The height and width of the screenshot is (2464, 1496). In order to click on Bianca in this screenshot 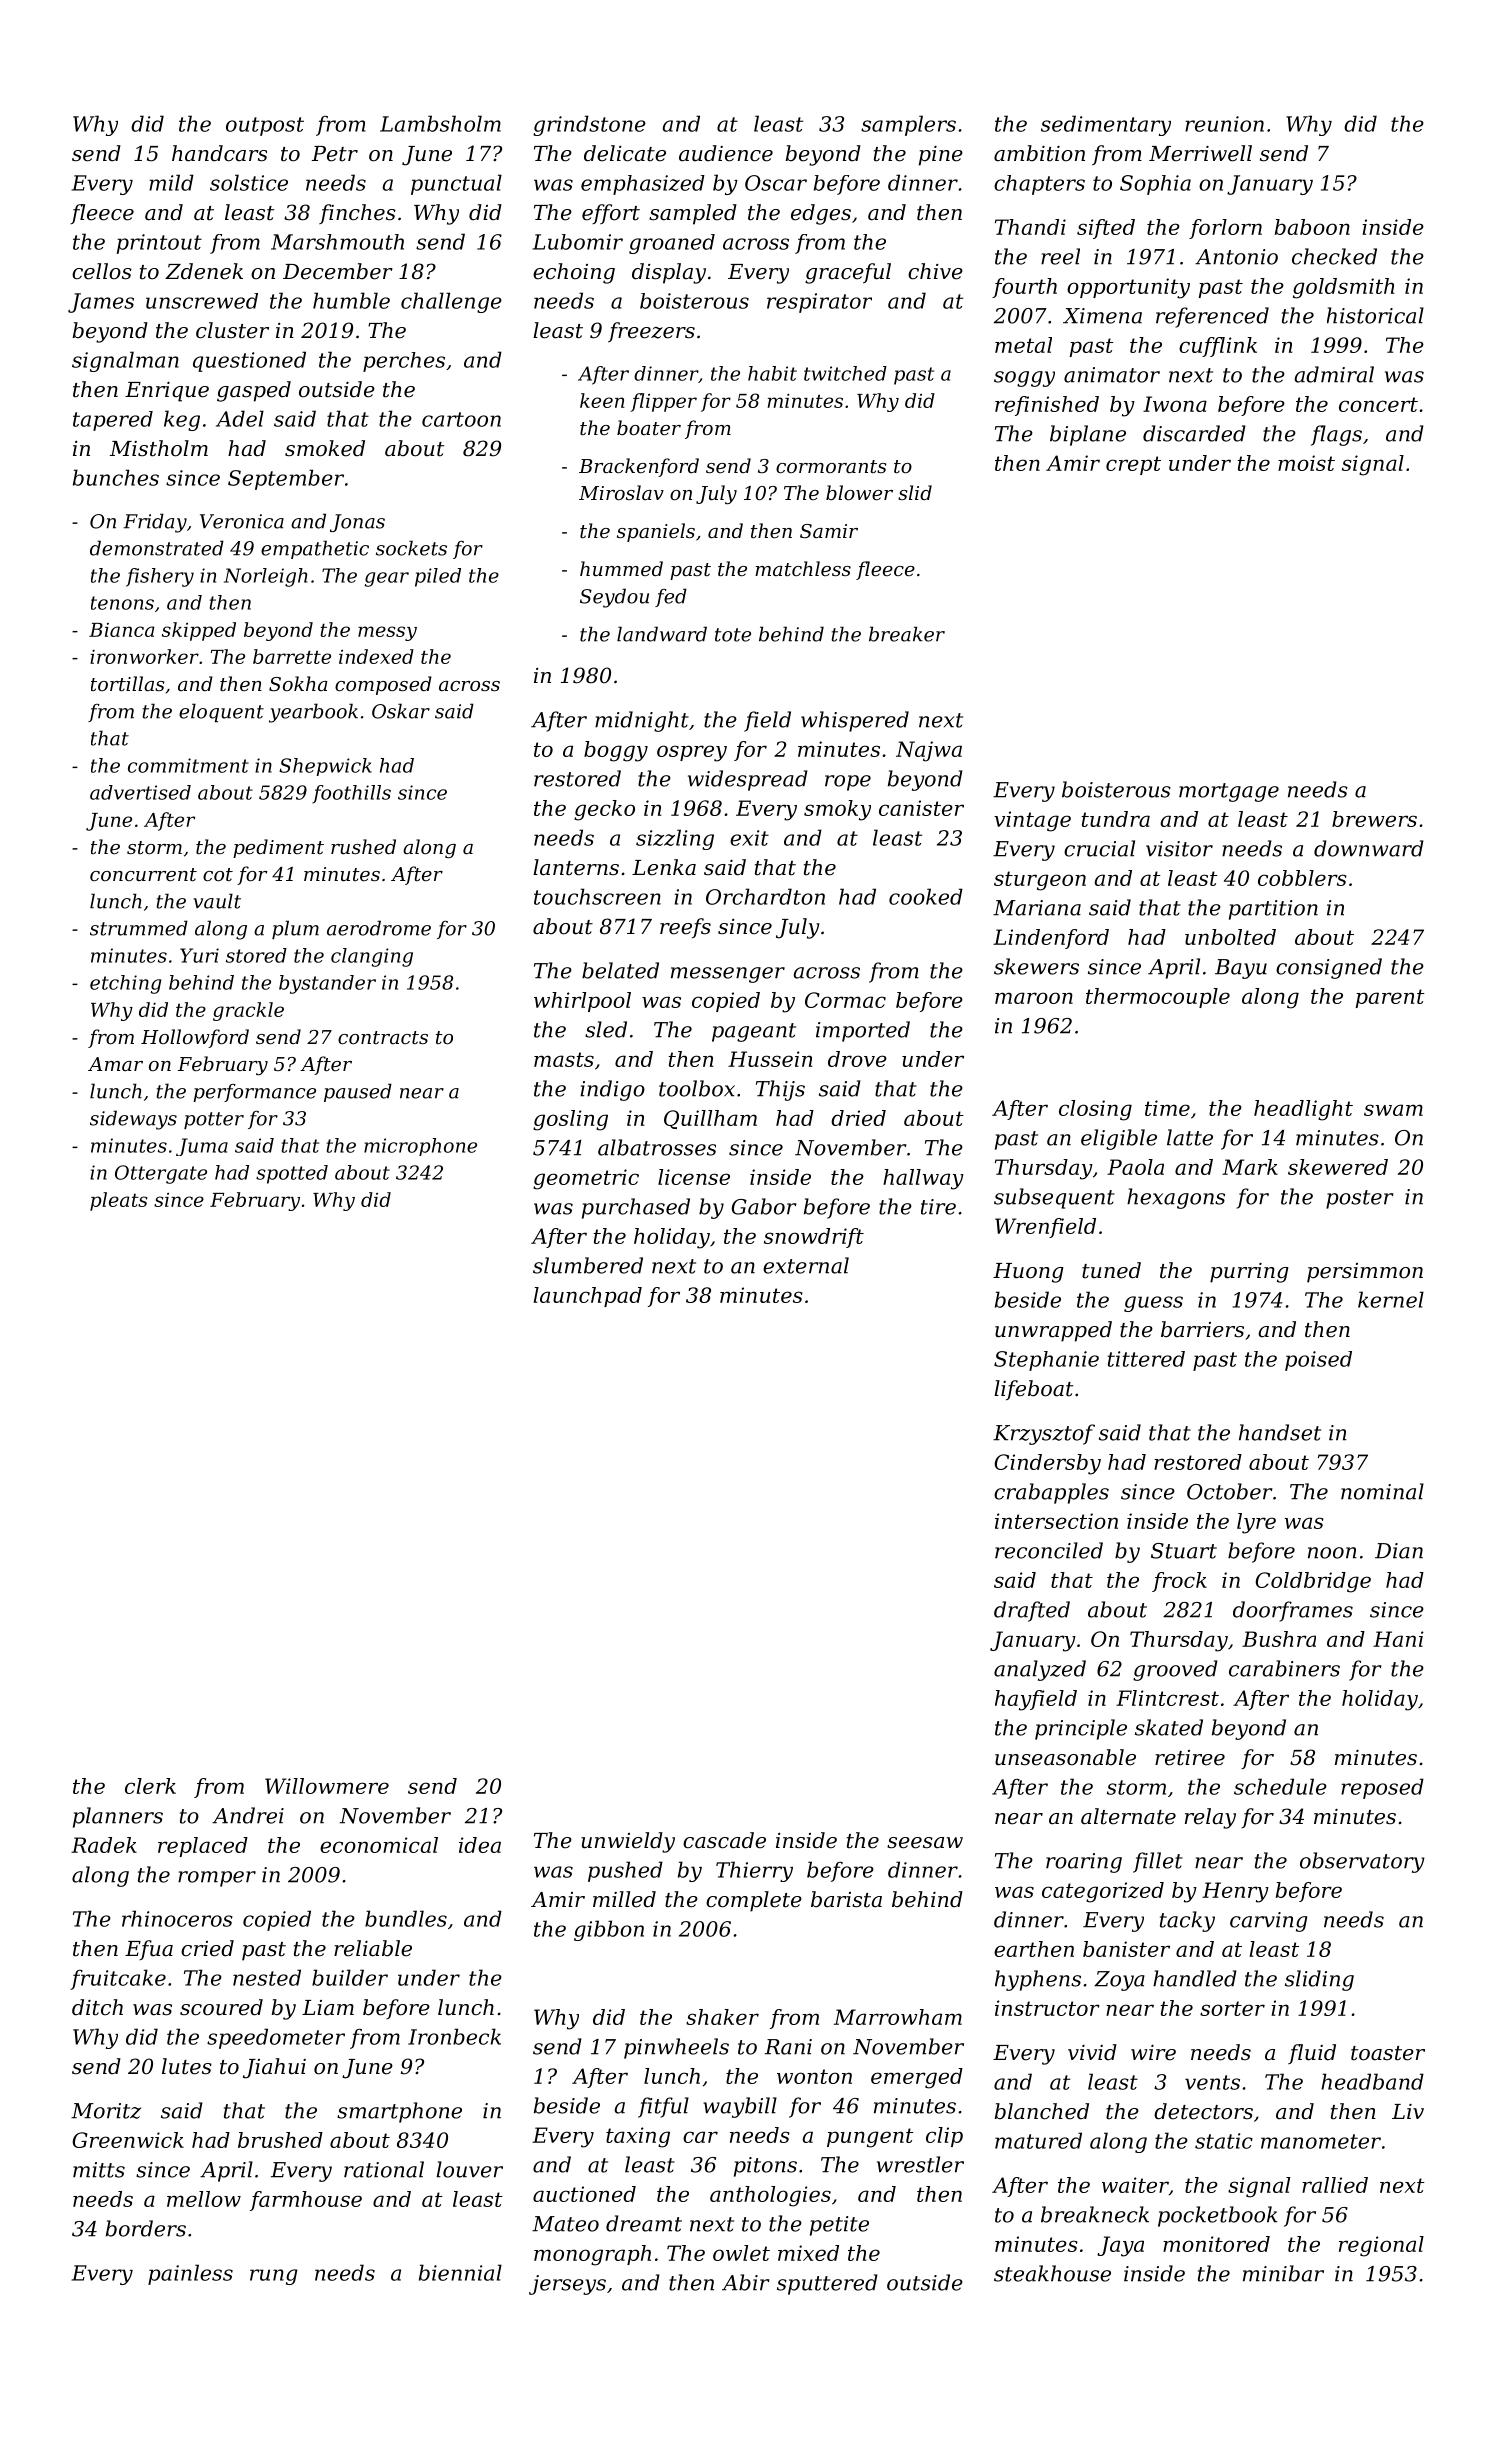, I will do `click(121, 630)`.
